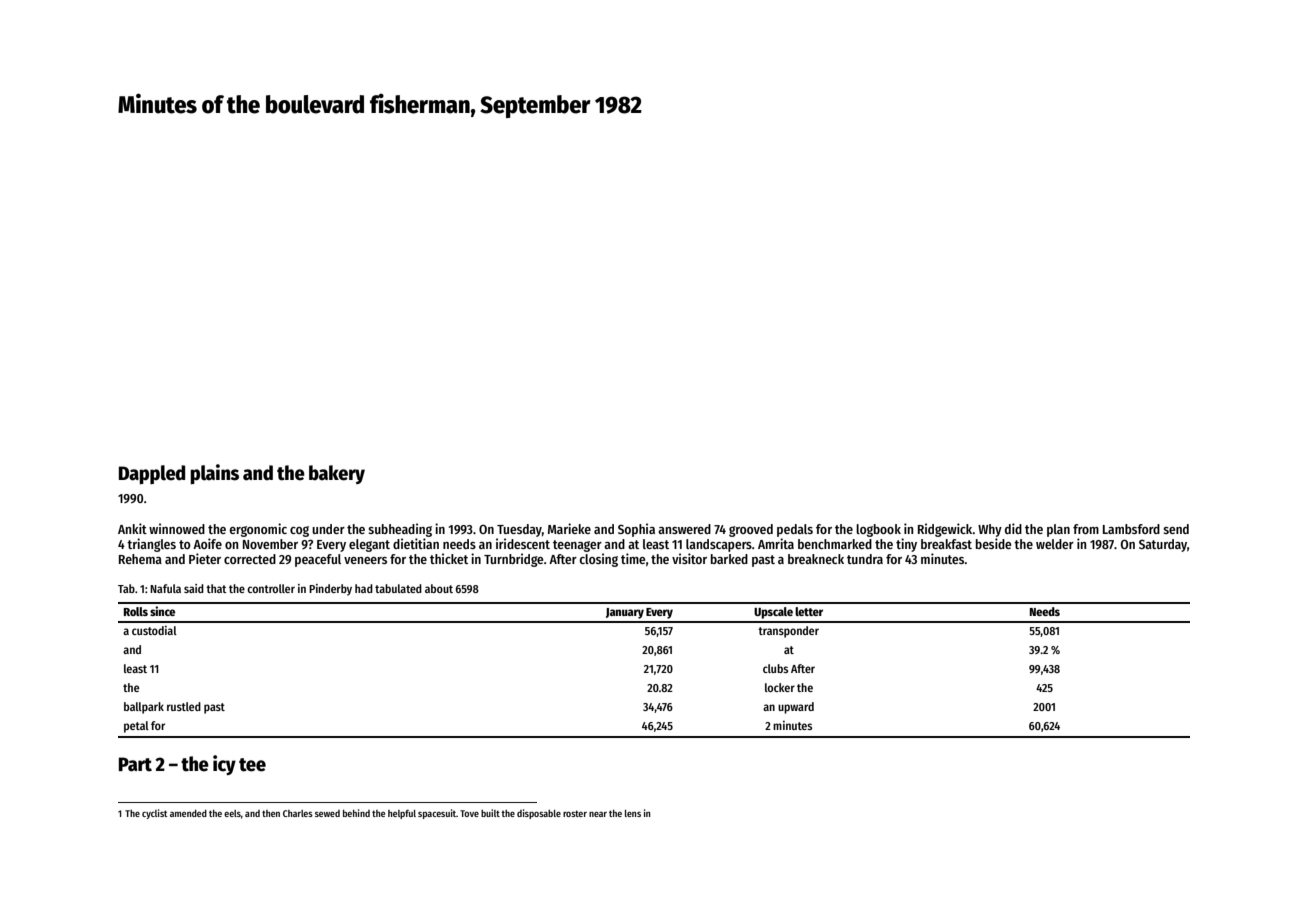 This screenshot has width=1308, height=924. Describe the element at coordinates (1176, 529) in the screenshot. I see `send` at that location.
